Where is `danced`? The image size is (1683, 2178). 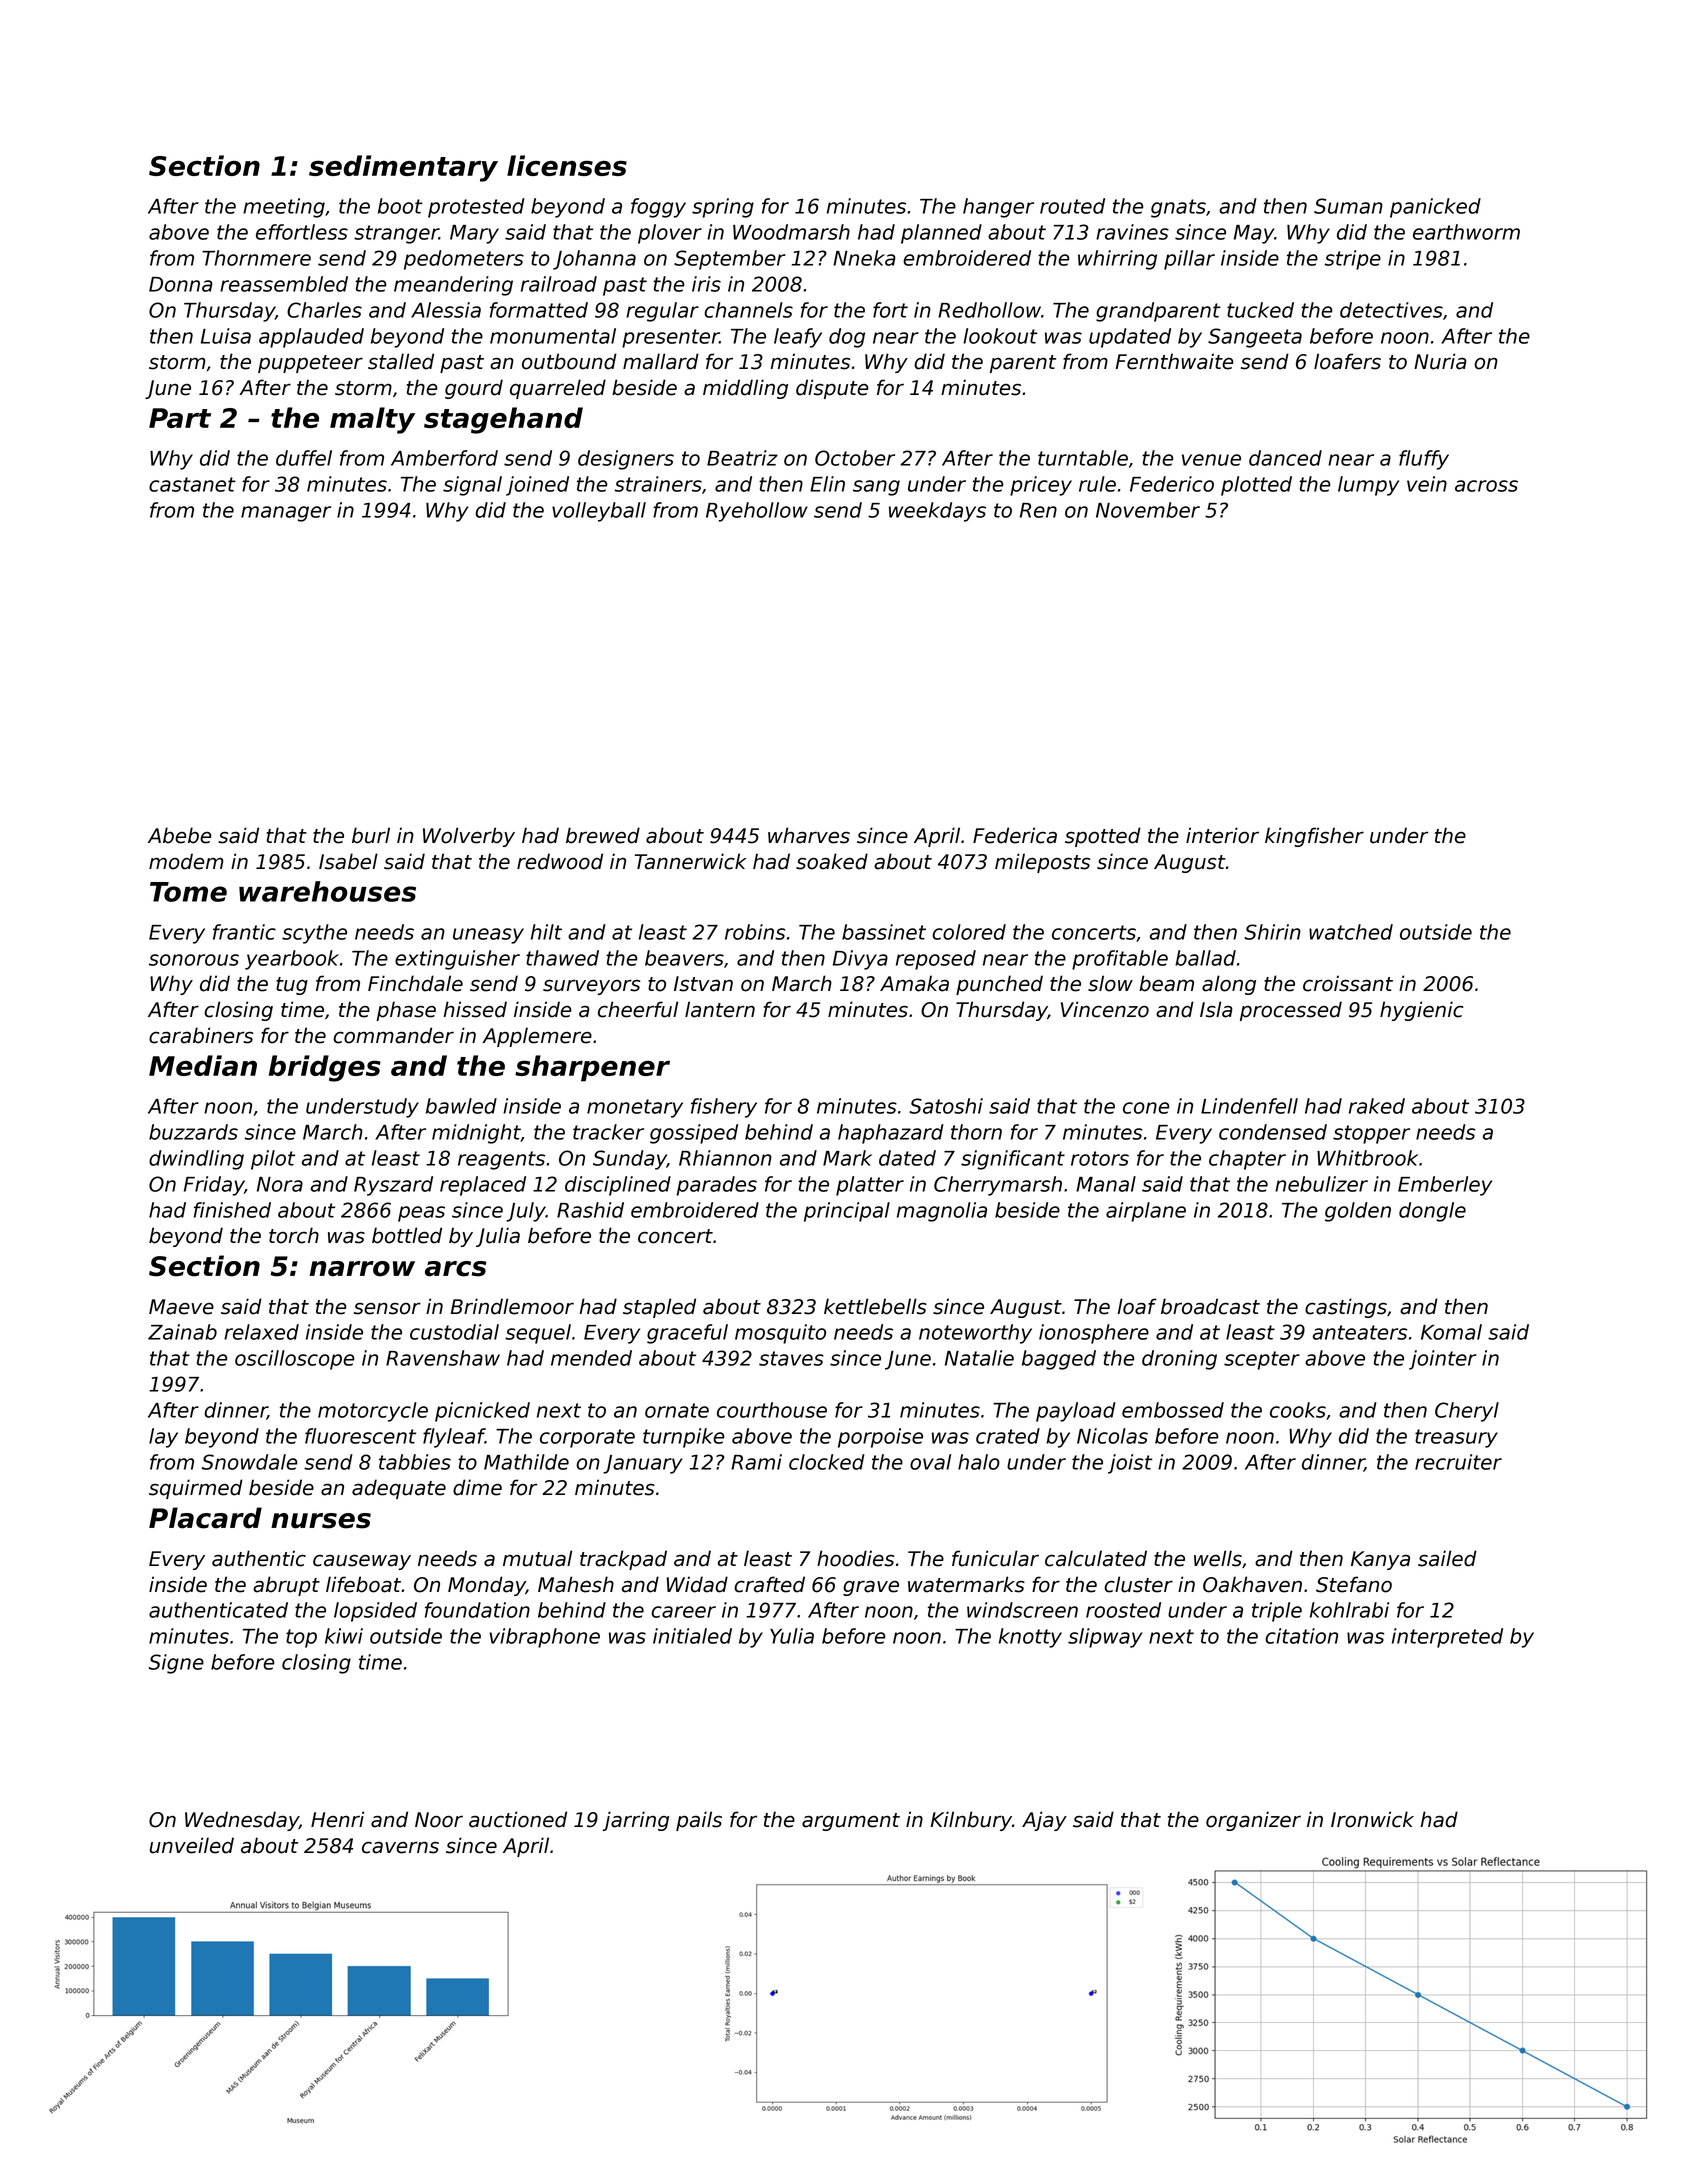
danced is located at coordinates (1285, 458).
